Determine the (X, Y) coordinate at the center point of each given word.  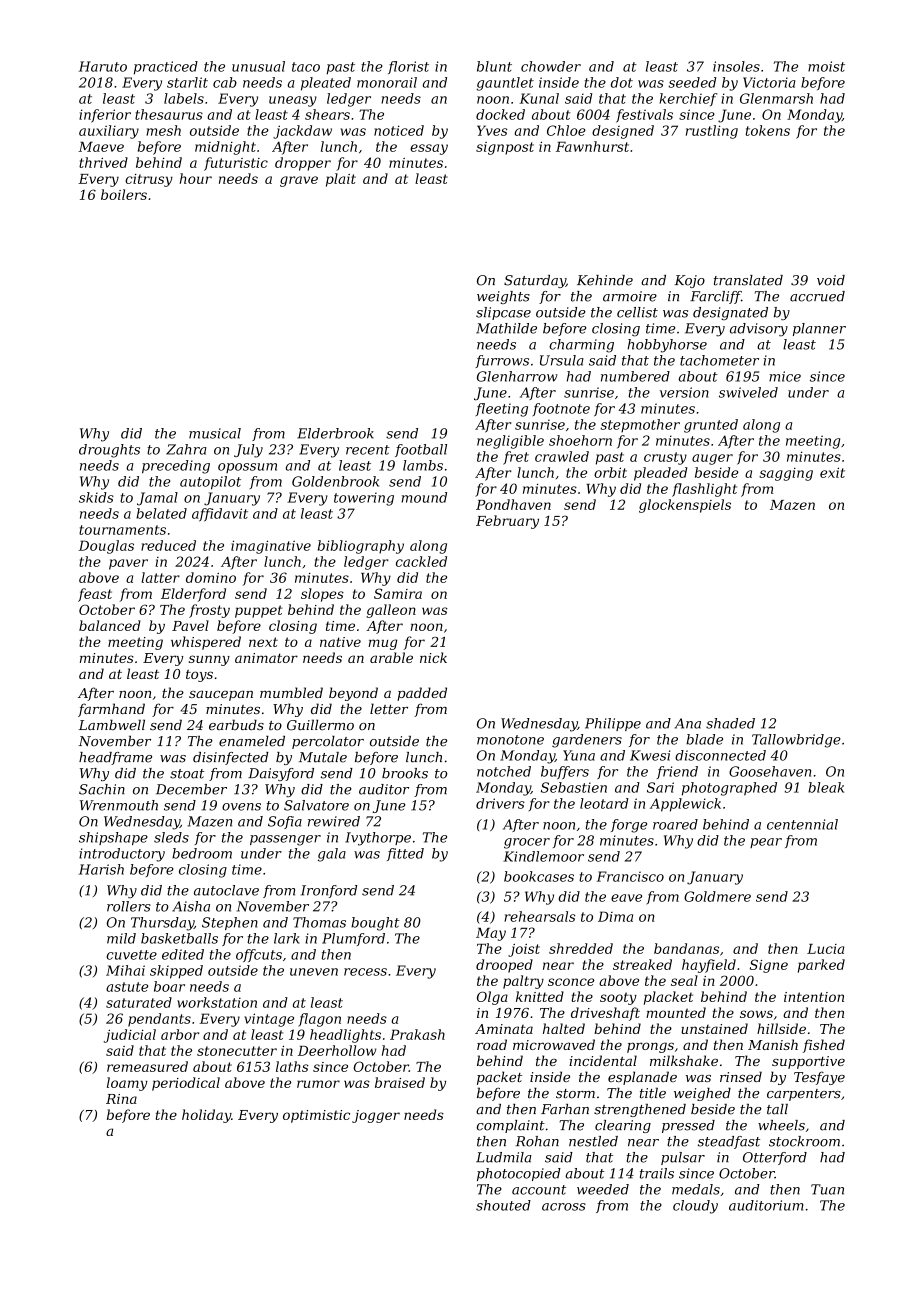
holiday (206, 1116)
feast (95, 595)
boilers (124, 194)
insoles (736, 66)
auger (712, 459)
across (564, 1207)
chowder (551, 66)
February (507, 522)
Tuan (827, 1189)
